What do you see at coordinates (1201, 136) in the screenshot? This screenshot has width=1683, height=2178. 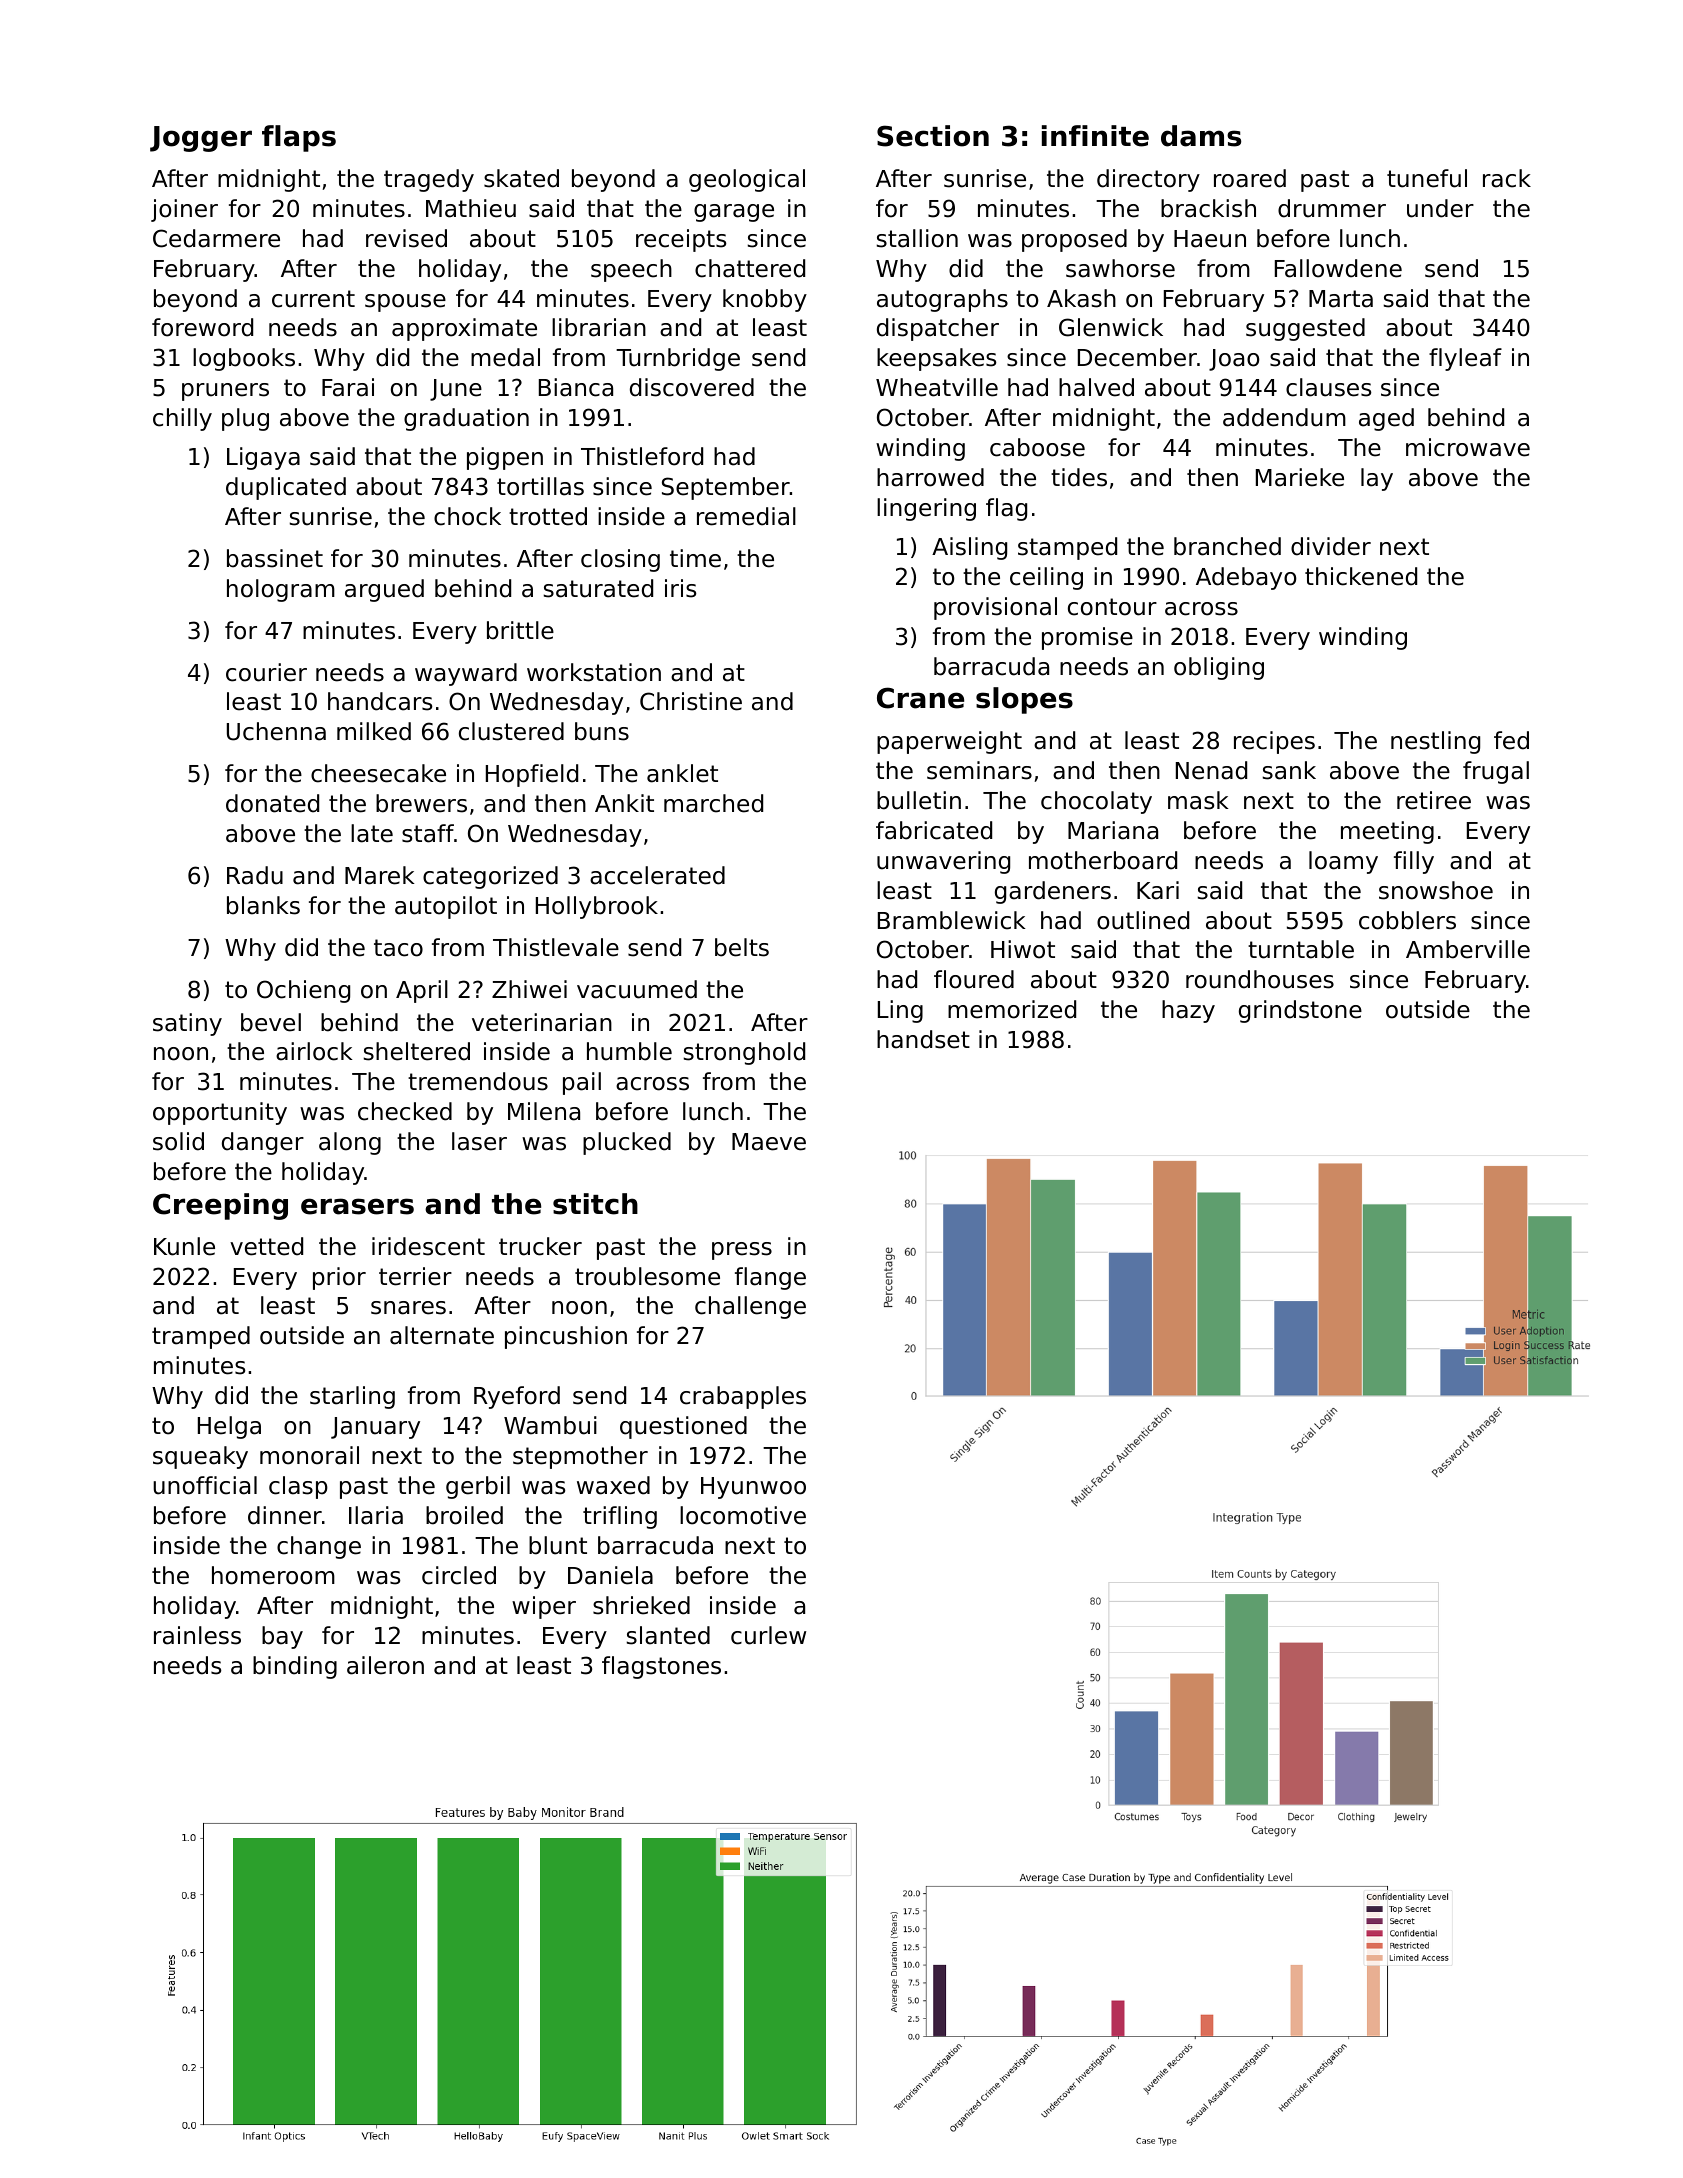 I see `dams` at bounding box center [1201, 136].
